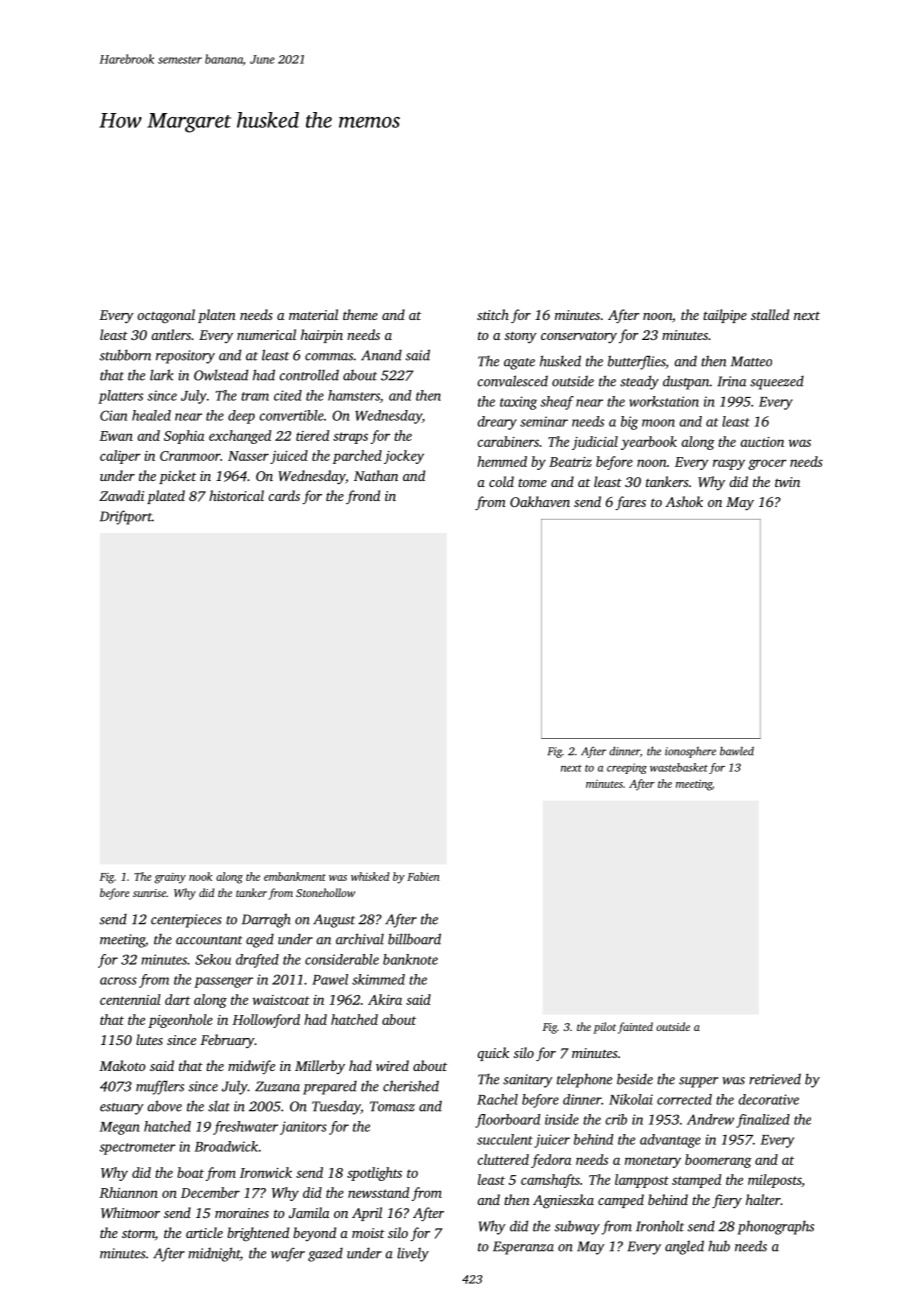 The width and height of the screenshot is (924, 1308). I want to click on platen, so click(217, 316).
